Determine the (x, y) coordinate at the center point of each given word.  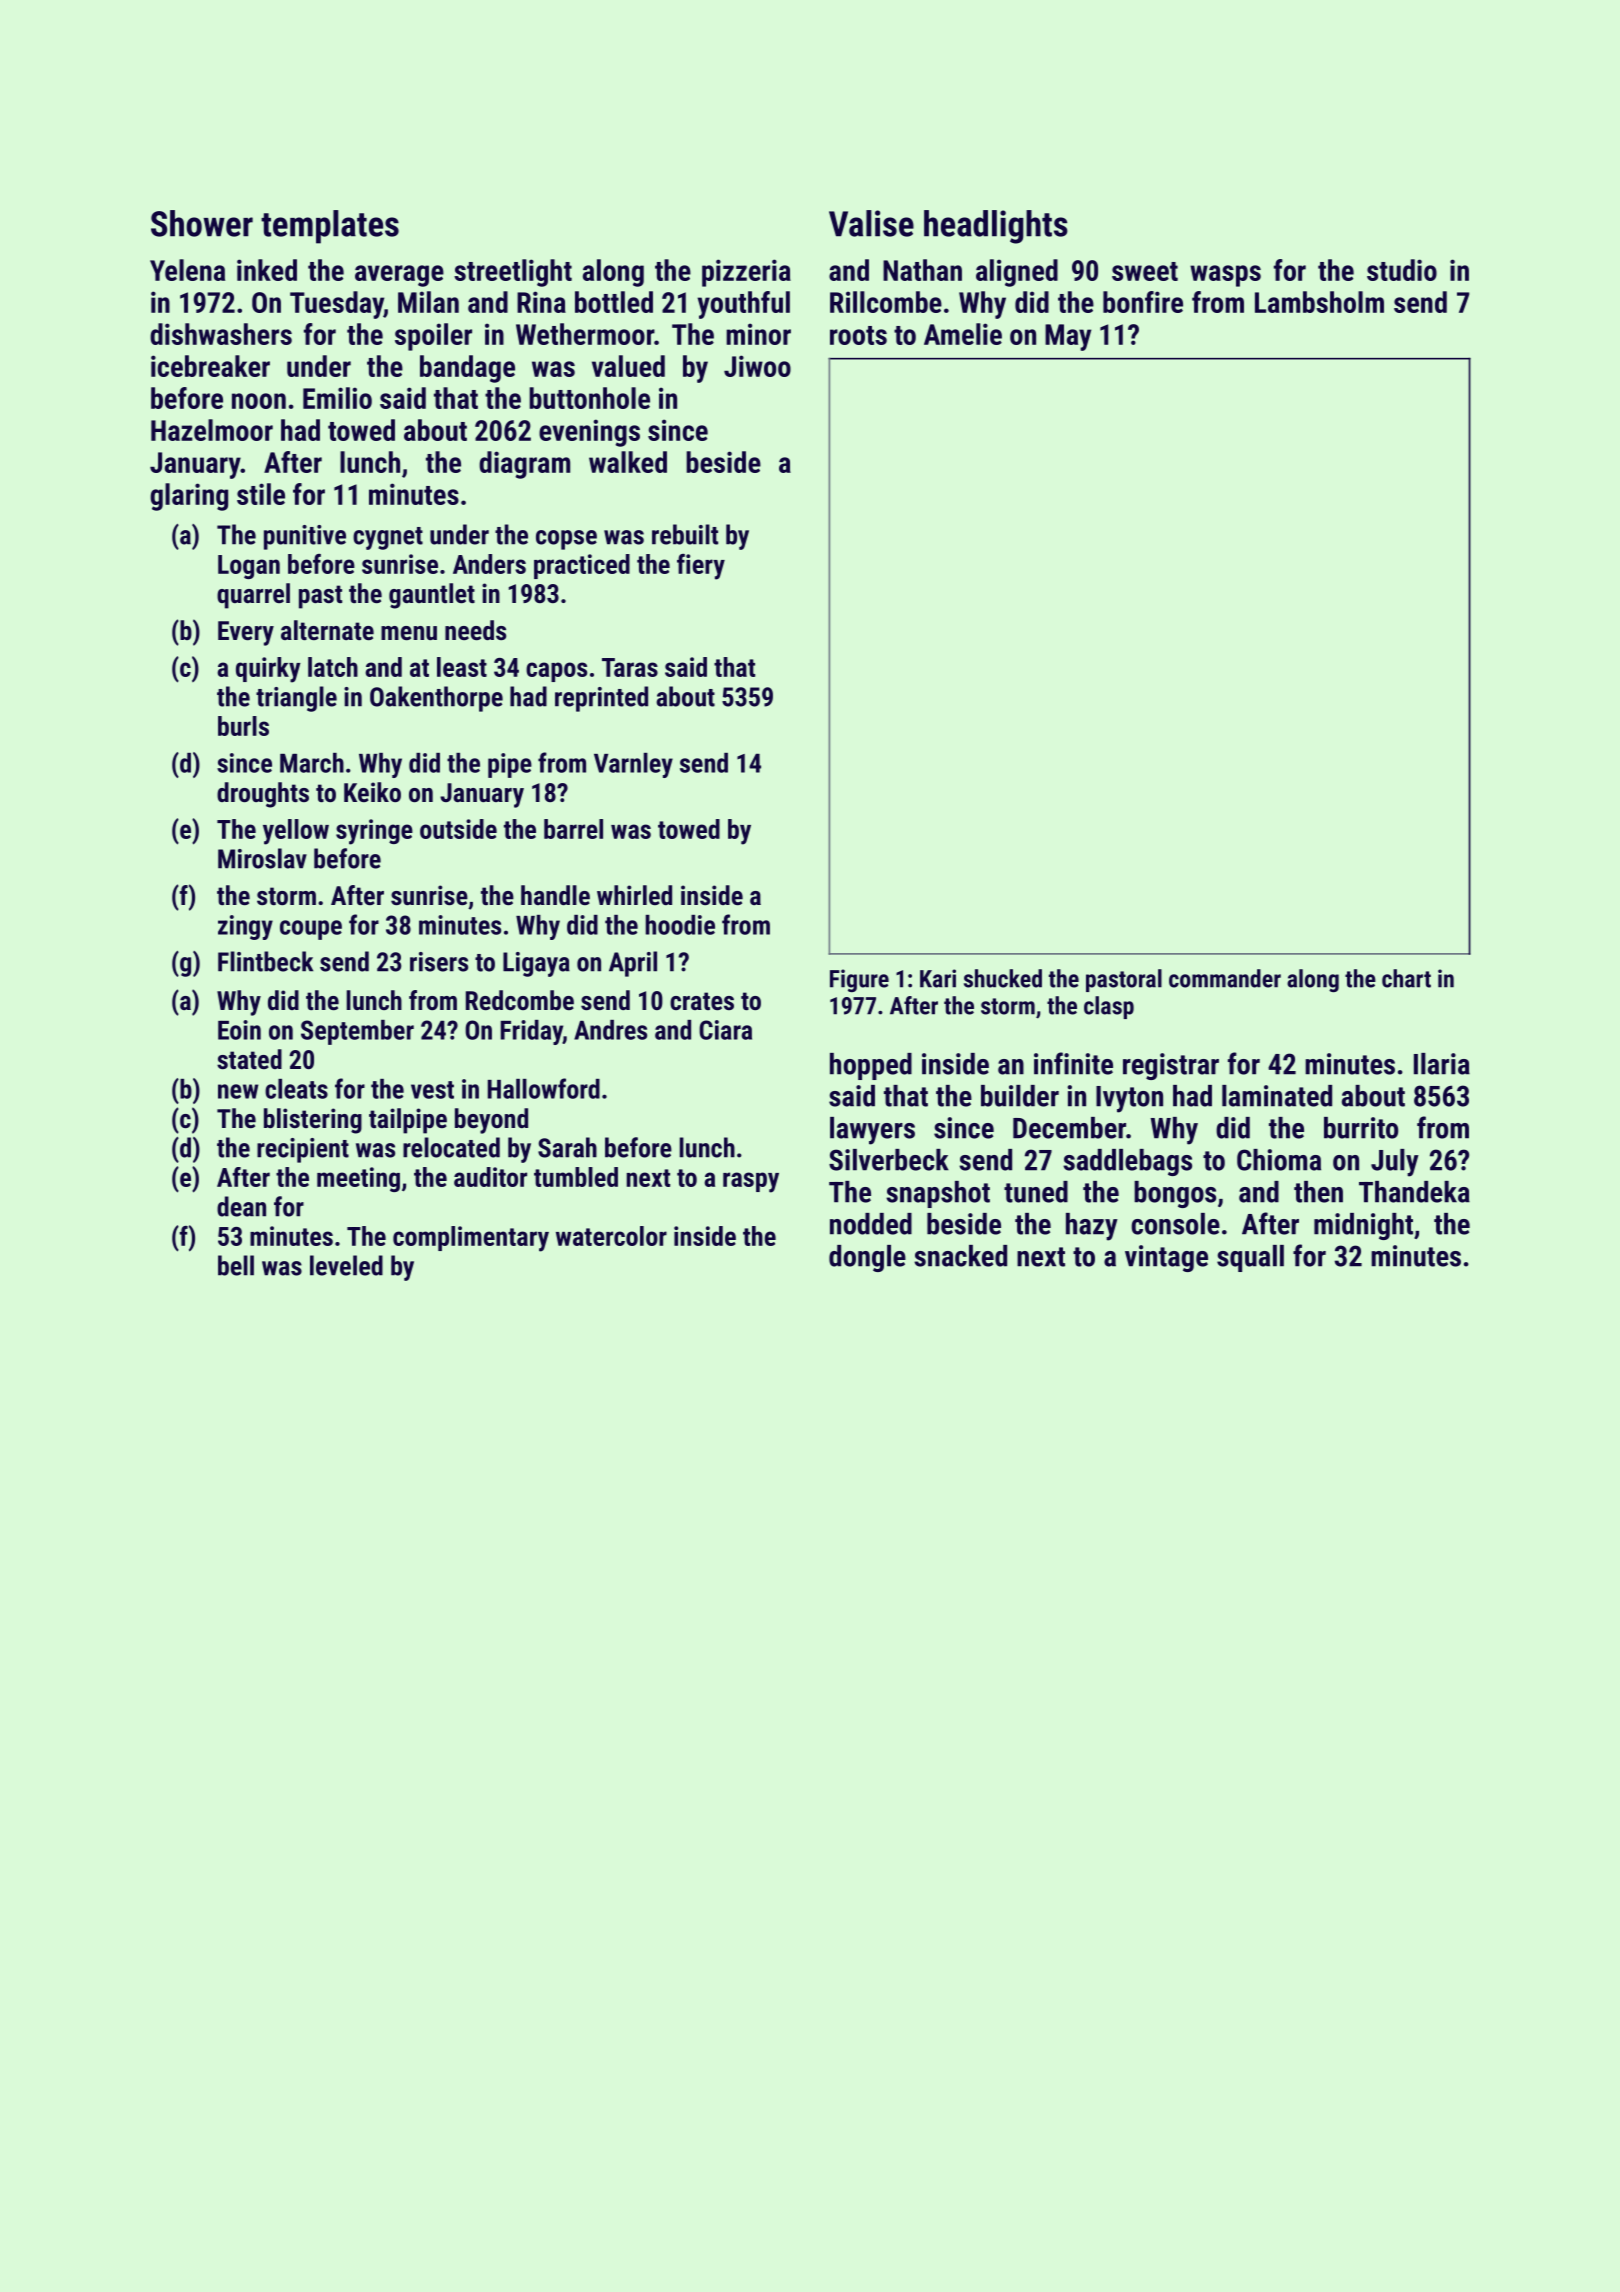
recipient (303, 1150)
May (1068, 337)
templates (330, 227)
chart (1406, 978)
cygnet (388, 538)
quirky (268, 670)
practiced (582, 566)
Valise (871, 223)
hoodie (680, 925)
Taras (630, 667)
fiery (701, 567)
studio (1402, 270)
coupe (311, 930)
